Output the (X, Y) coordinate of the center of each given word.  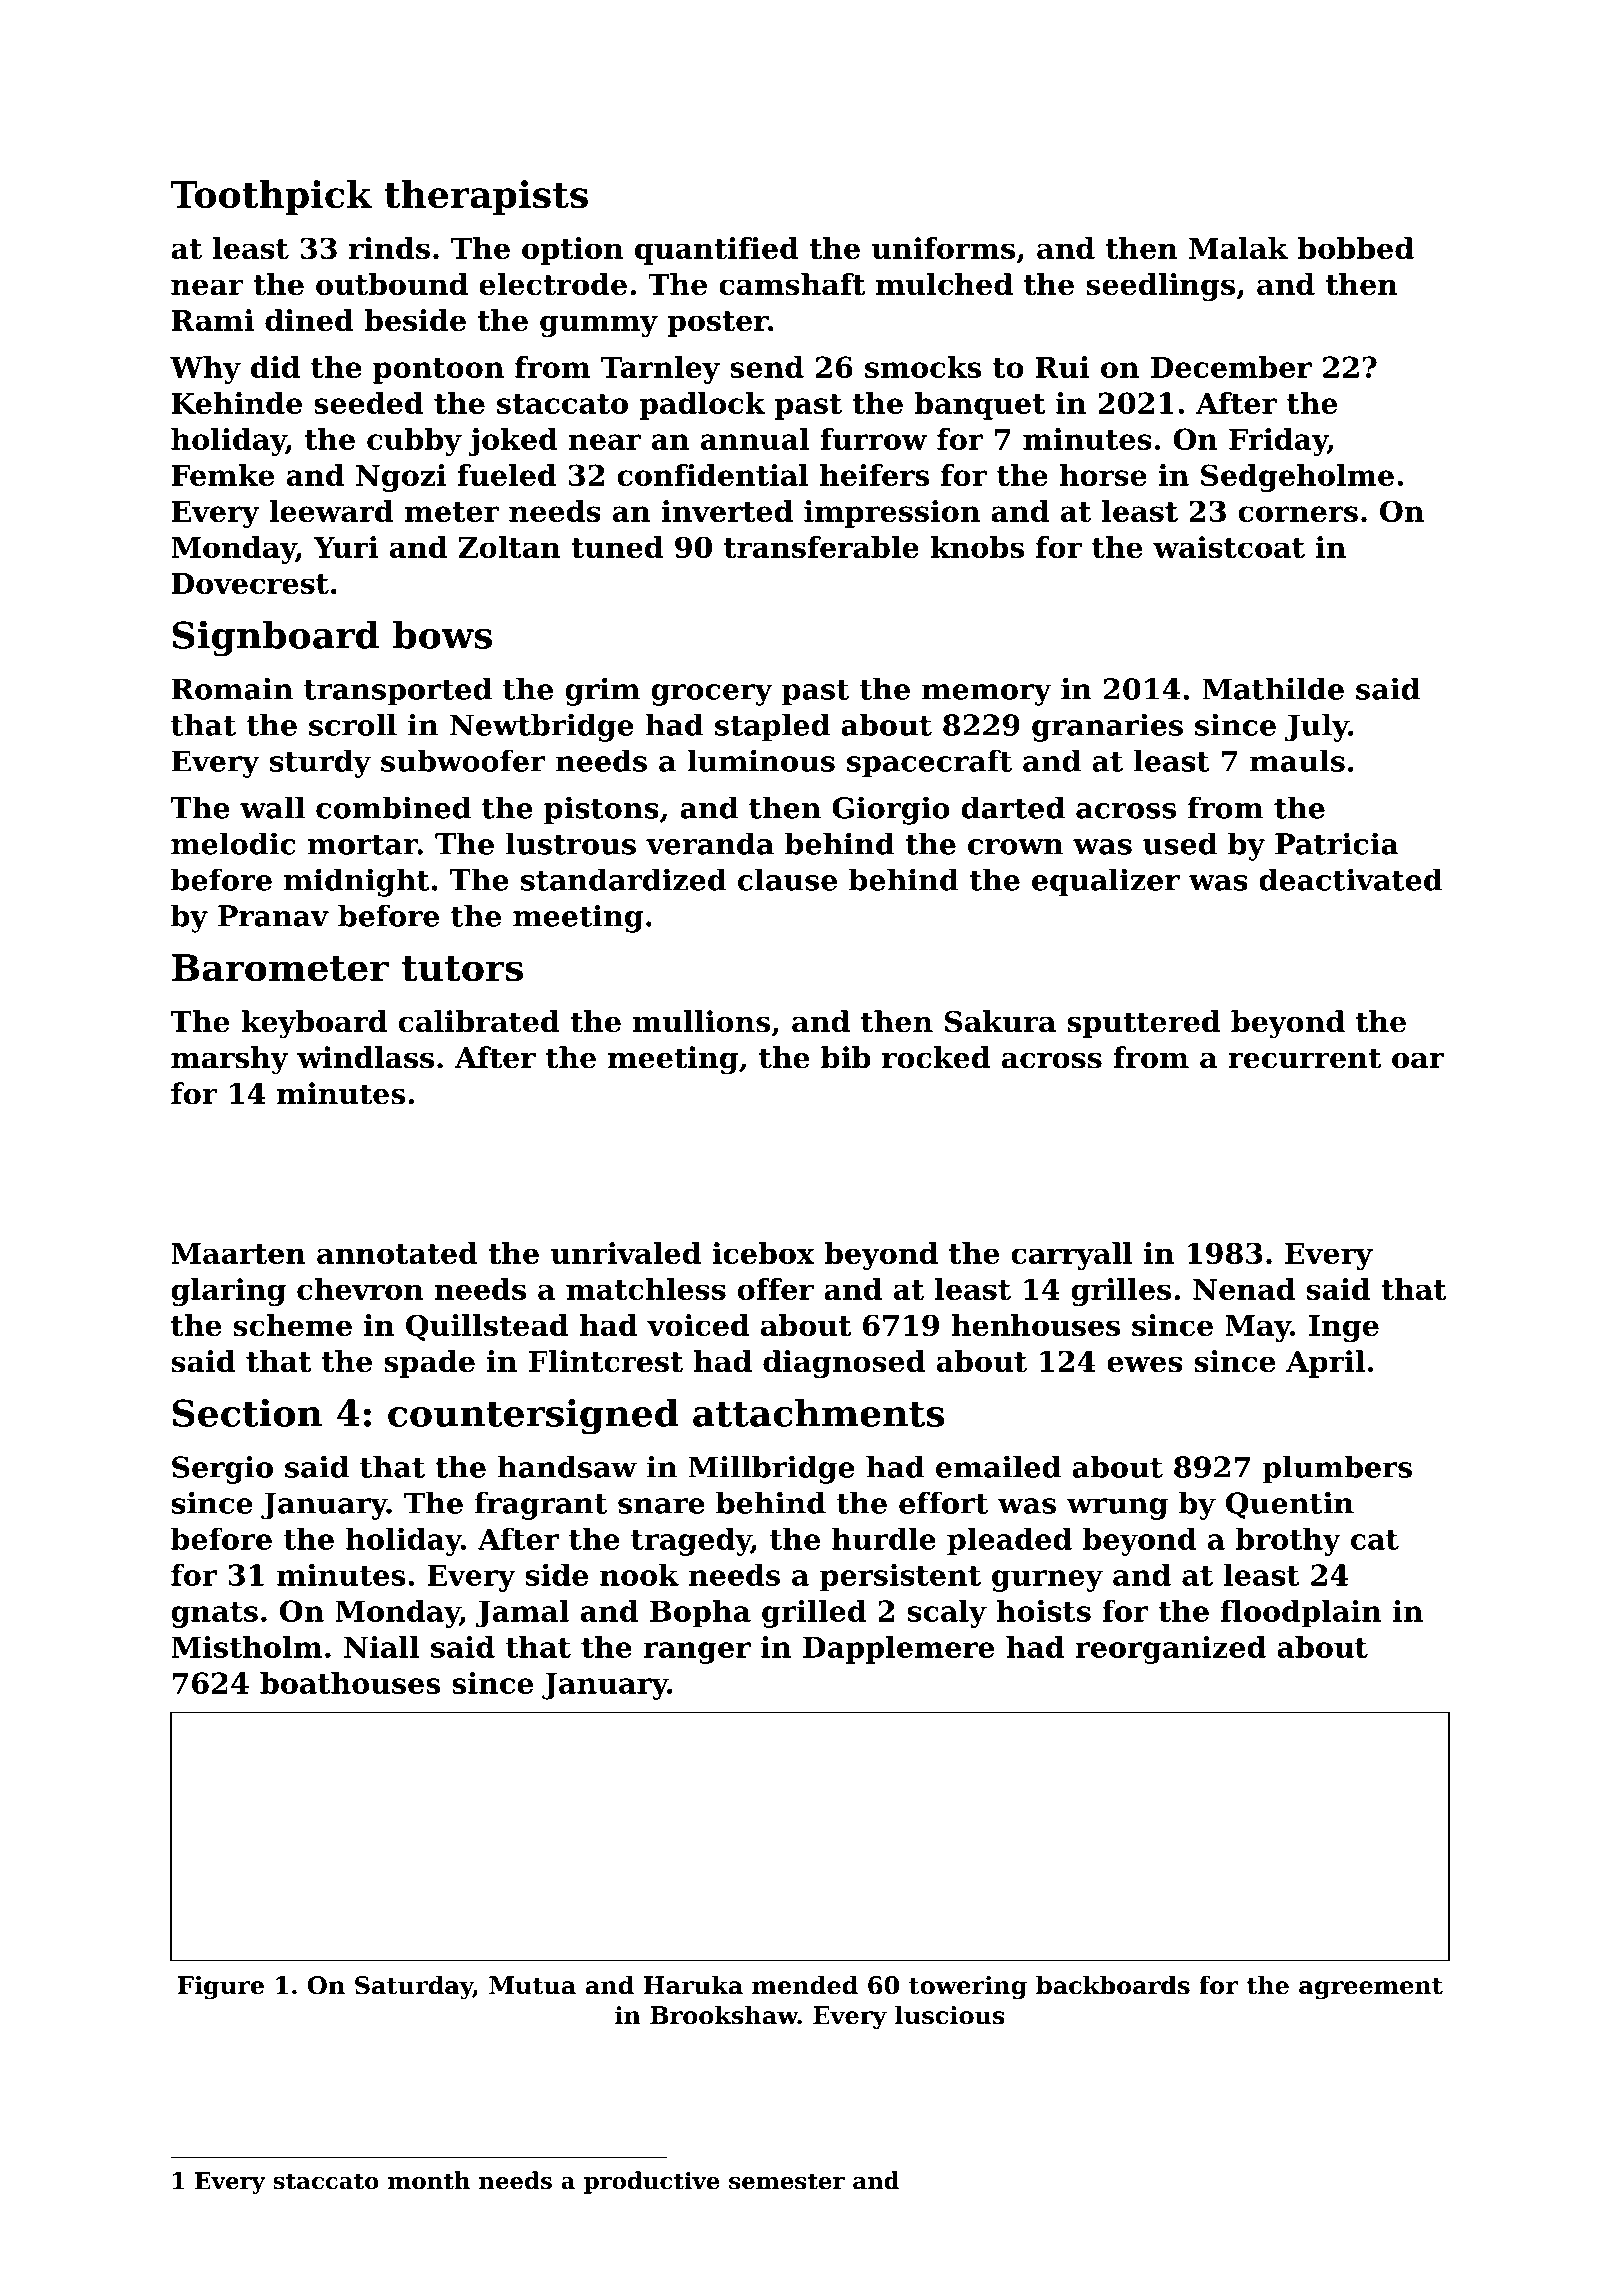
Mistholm (247, 1647)
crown (1015, 847)
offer (776, 1289)
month (429, 2180)
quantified (717, 251)
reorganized (1170, 1650)
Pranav (273, 916)
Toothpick (271, 197)
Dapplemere (898, 1650)
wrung (1117, 1509)
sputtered (1143, 1024)
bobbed (1356, 248)
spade (429, 1364)
